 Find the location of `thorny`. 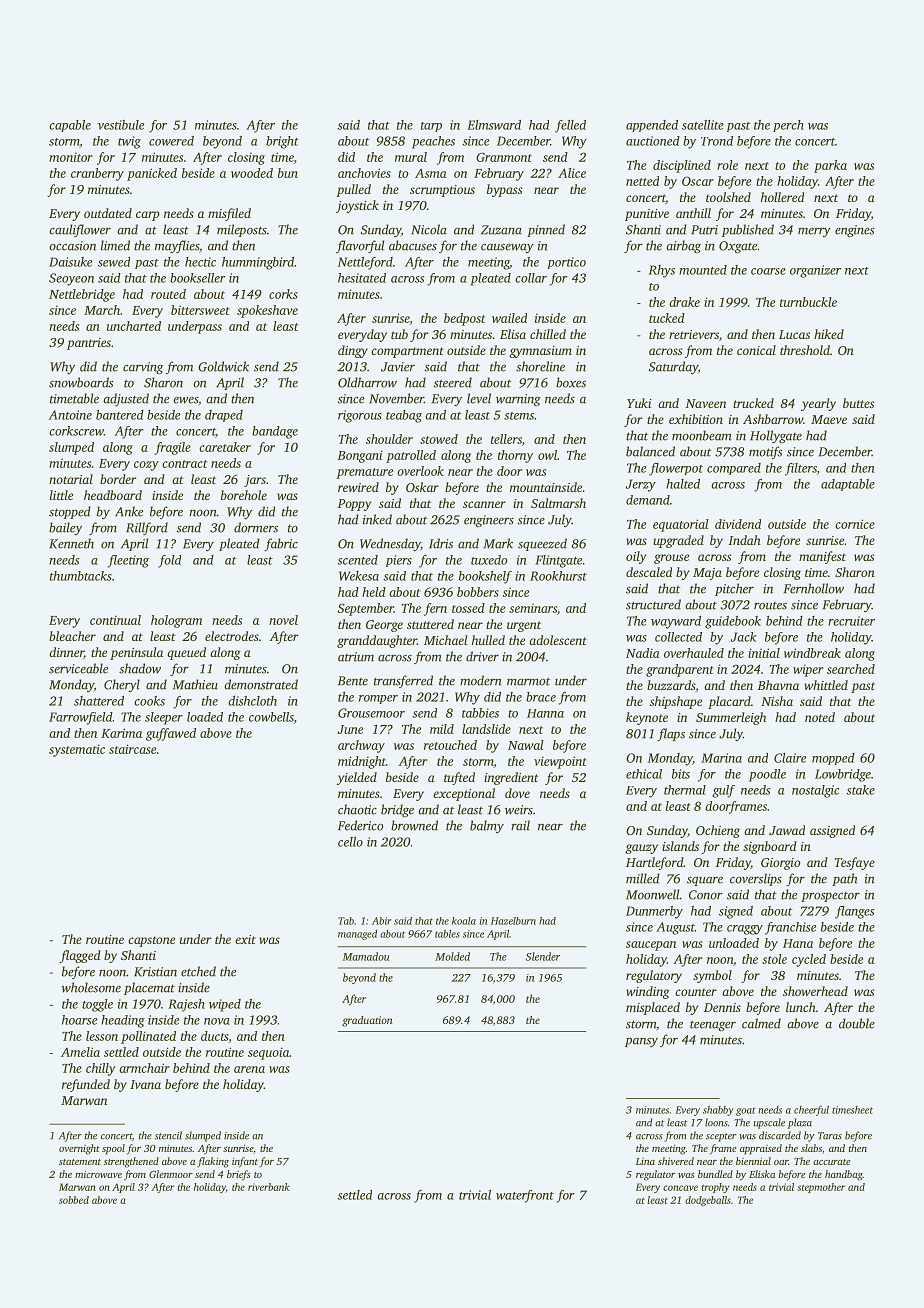

thorny is located at coordinates (515, 456).
